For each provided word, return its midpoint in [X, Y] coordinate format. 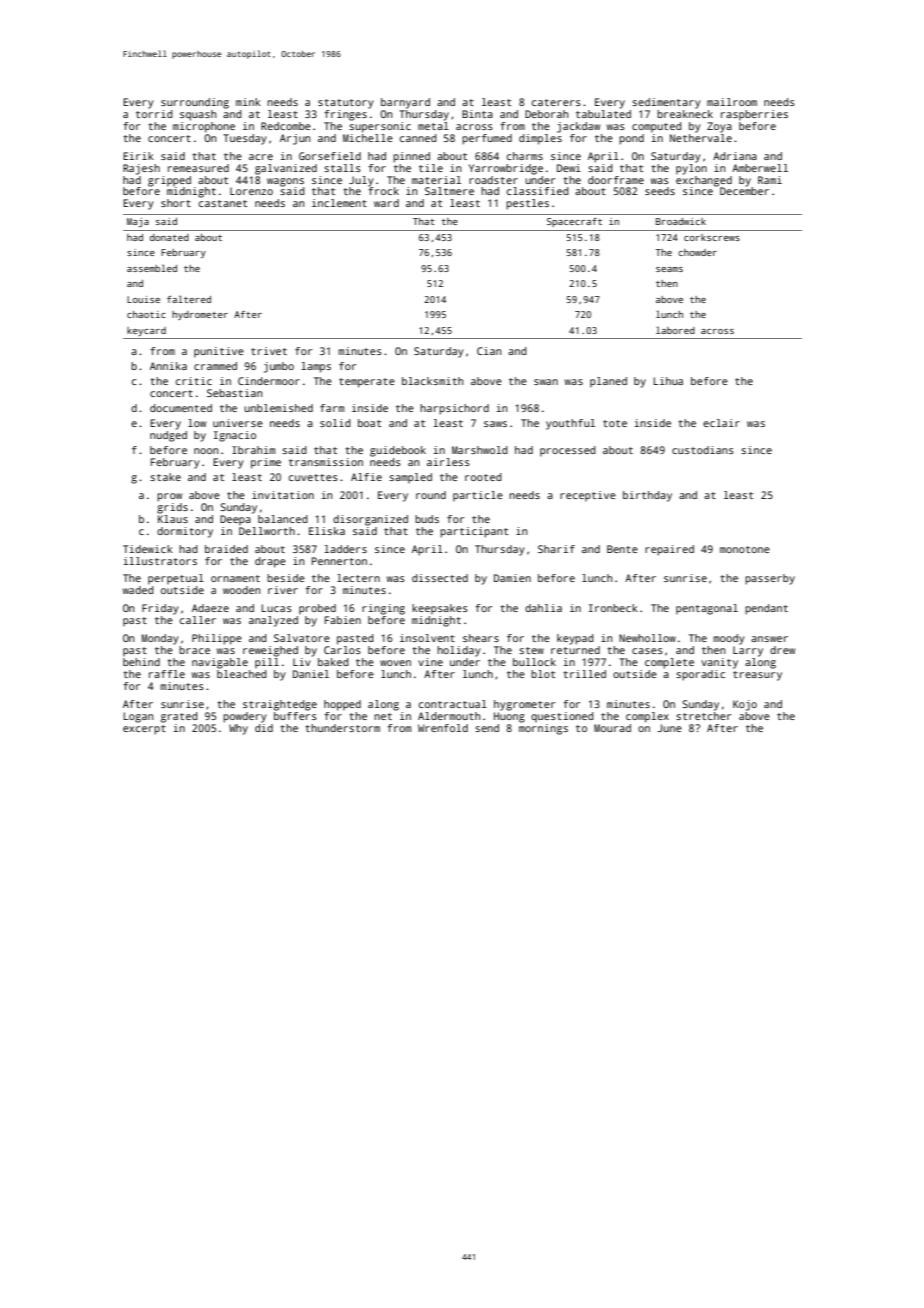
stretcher [703, 716]
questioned [562, 717]
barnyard [405, 103]
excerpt [144, 730]
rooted [483, 477]
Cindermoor [269, 381]
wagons [285, 182]
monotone [745, 549]
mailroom [732, 102]
